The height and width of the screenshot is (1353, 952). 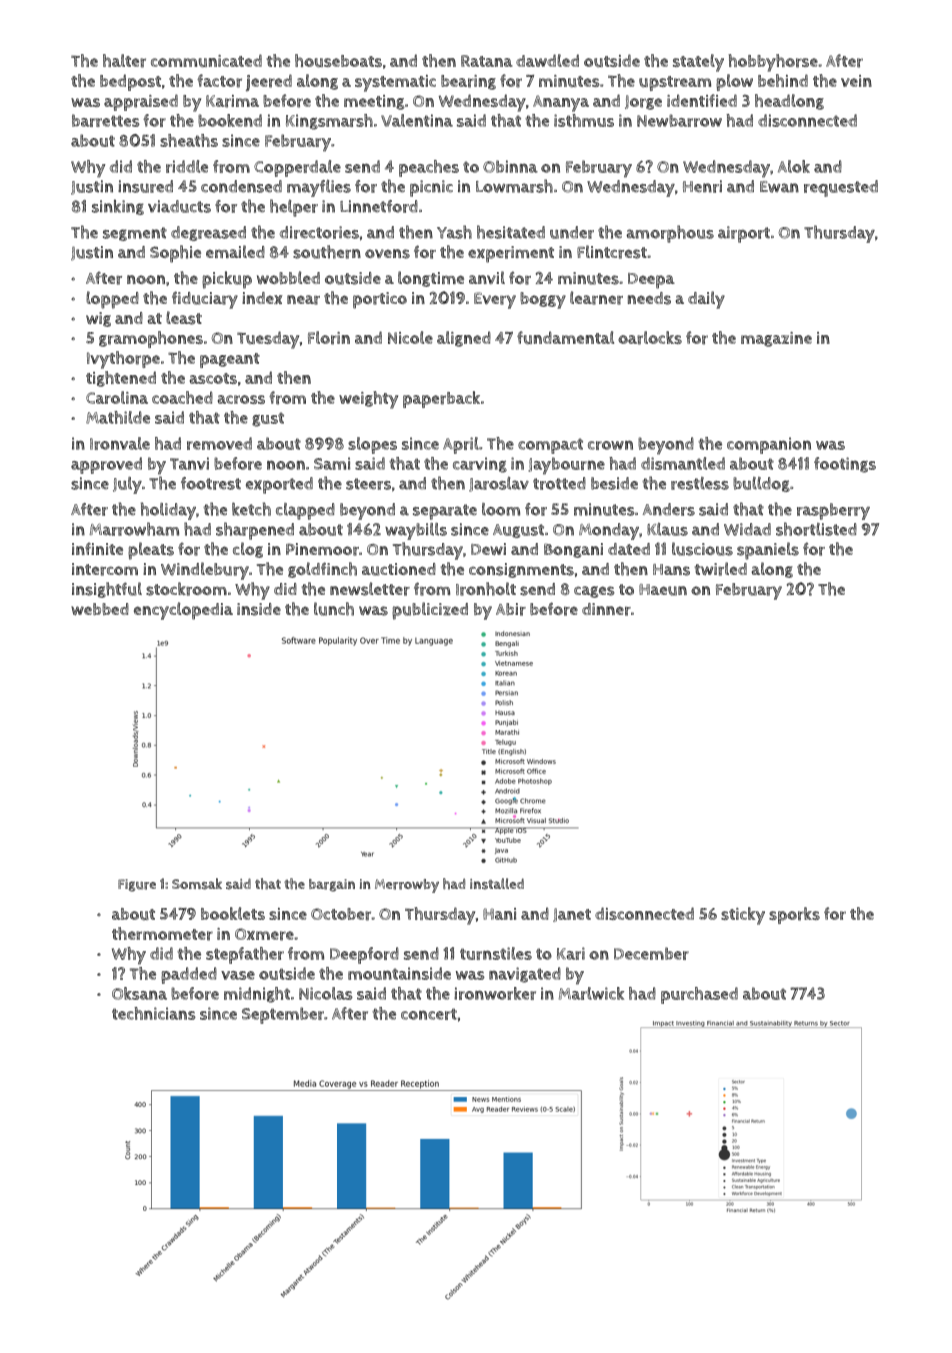 I want to click on halter, so click(x=124, y=61).
